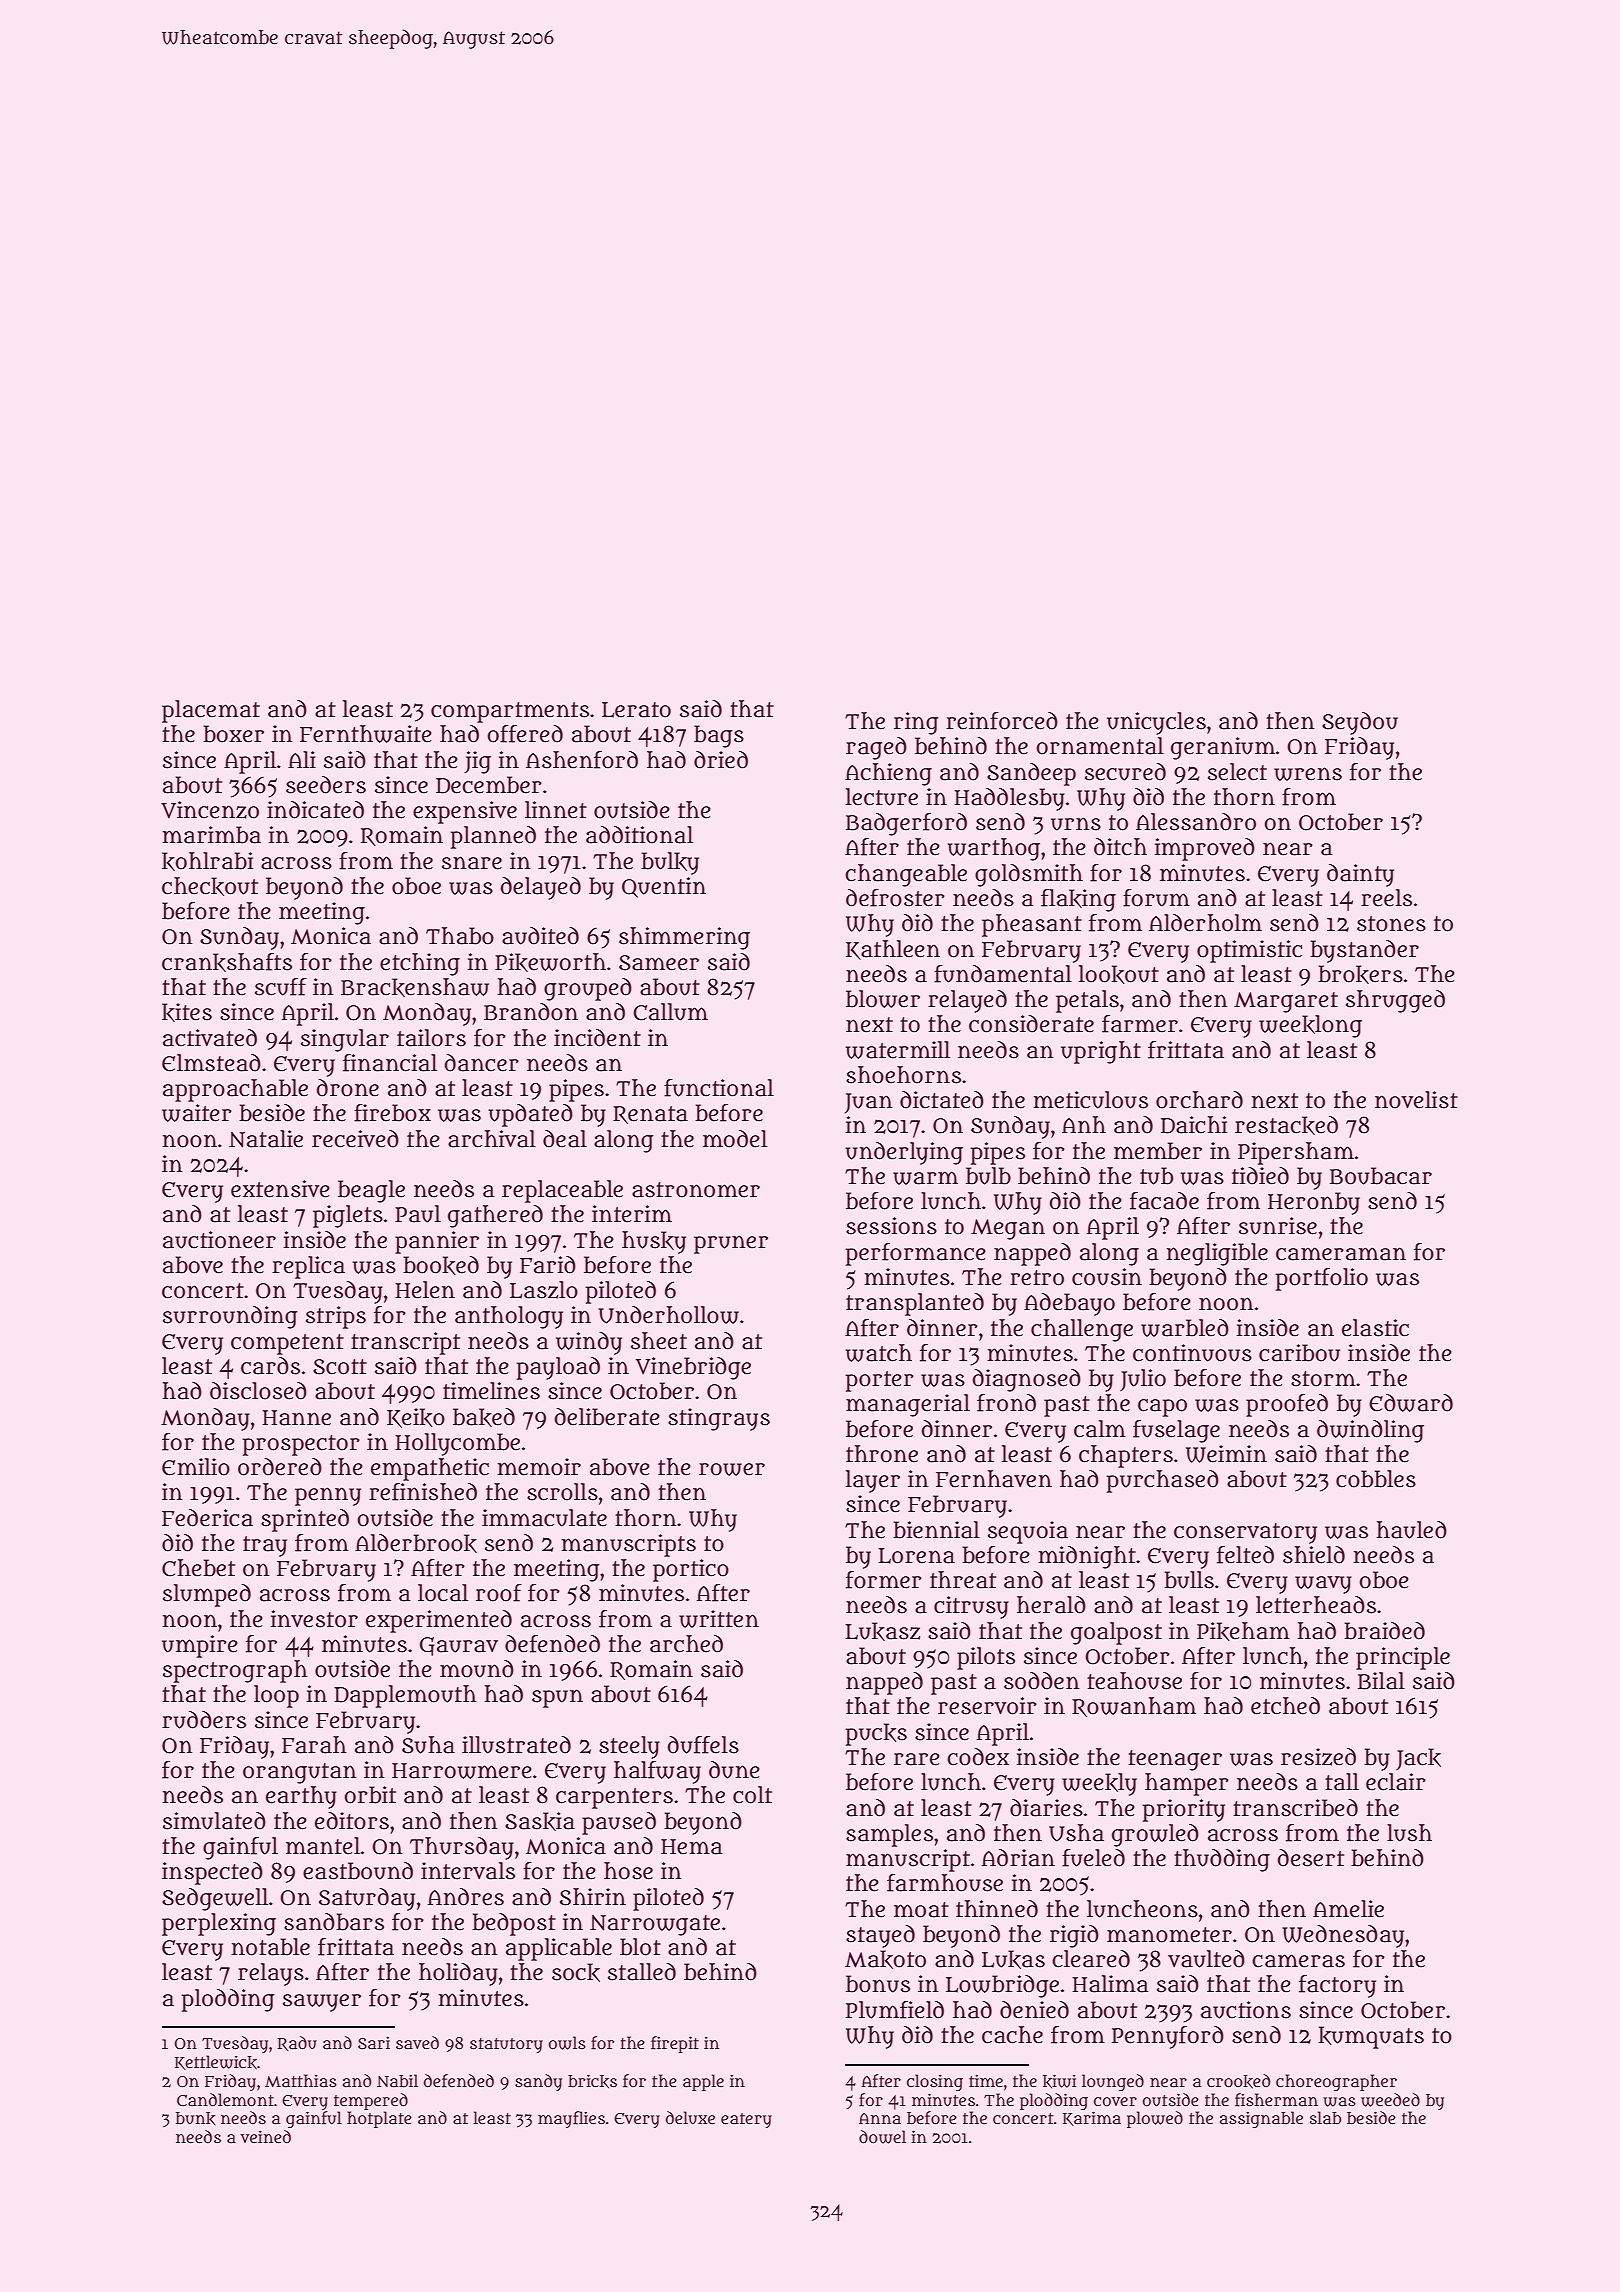  Describe the element at coordinates (1100, 746) in the screenshot. I see `ornamental` at that location.
